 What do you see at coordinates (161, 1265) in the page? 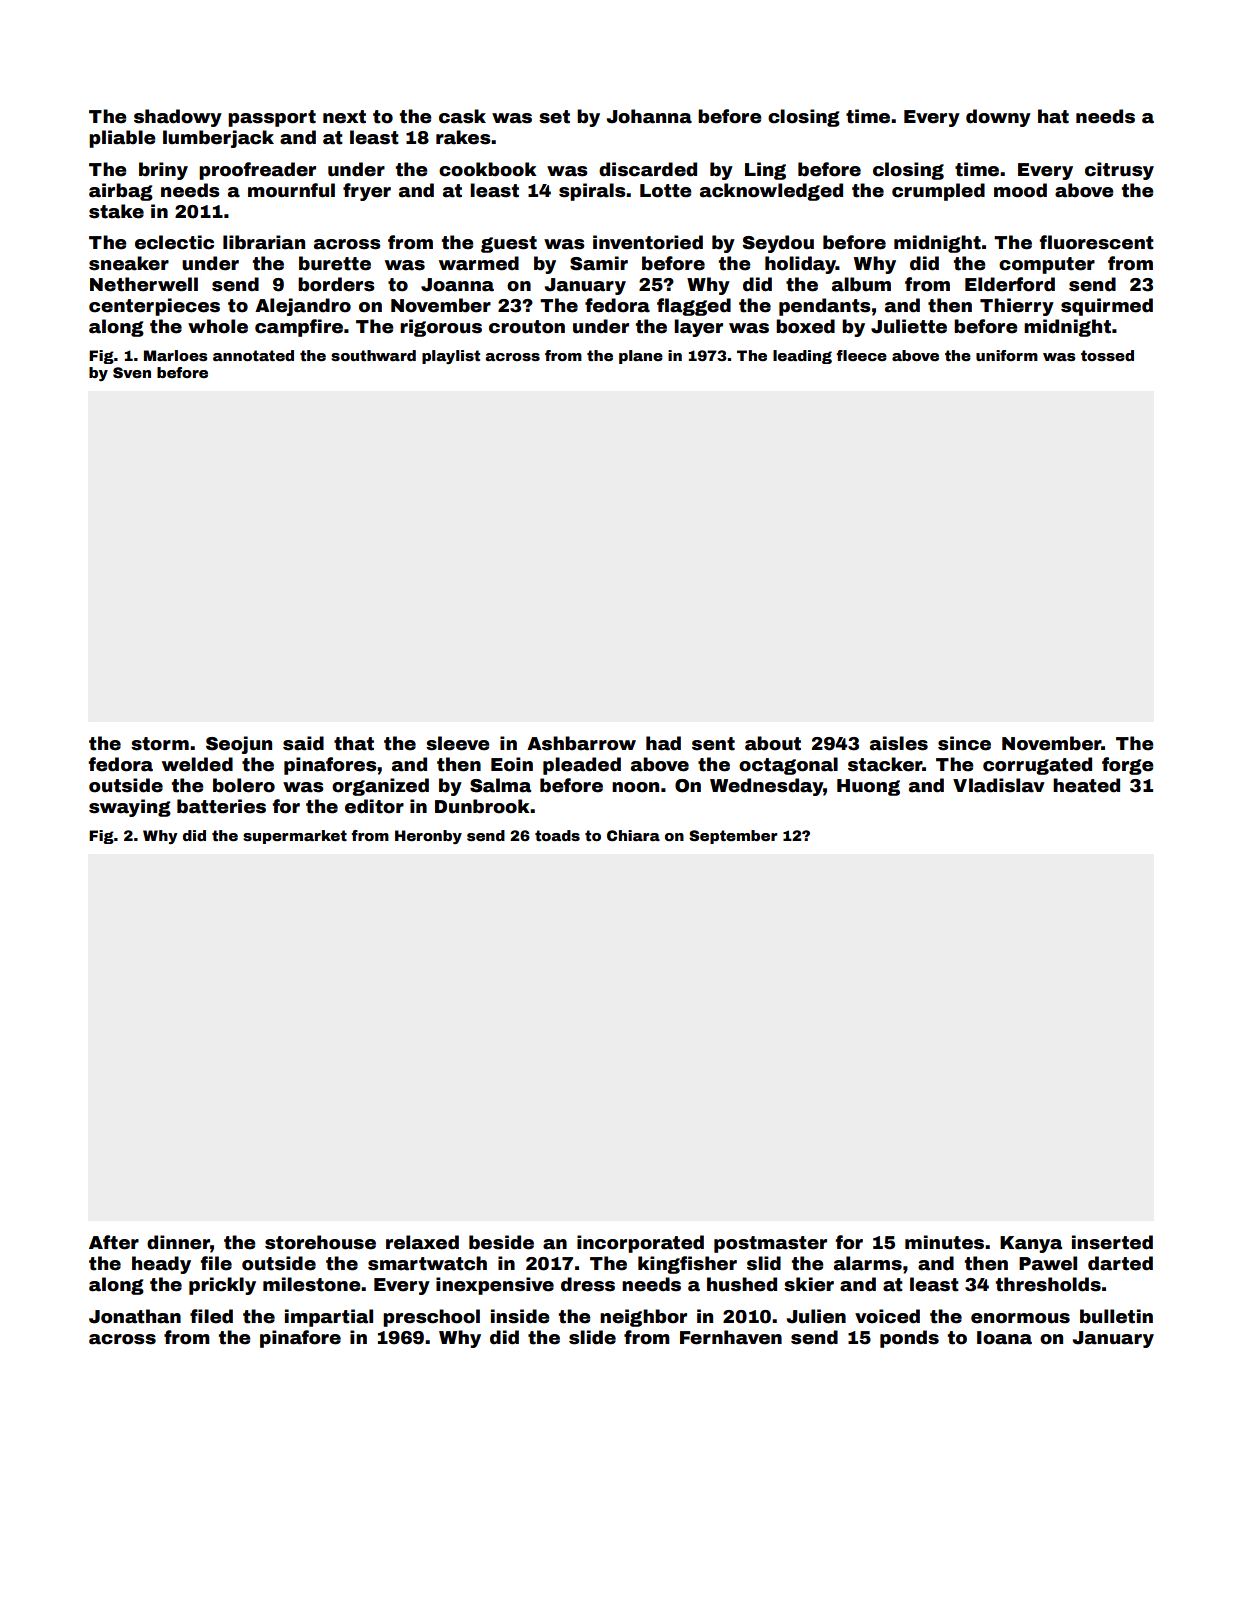
I see `heady` at bounding box center [161, 1265].
